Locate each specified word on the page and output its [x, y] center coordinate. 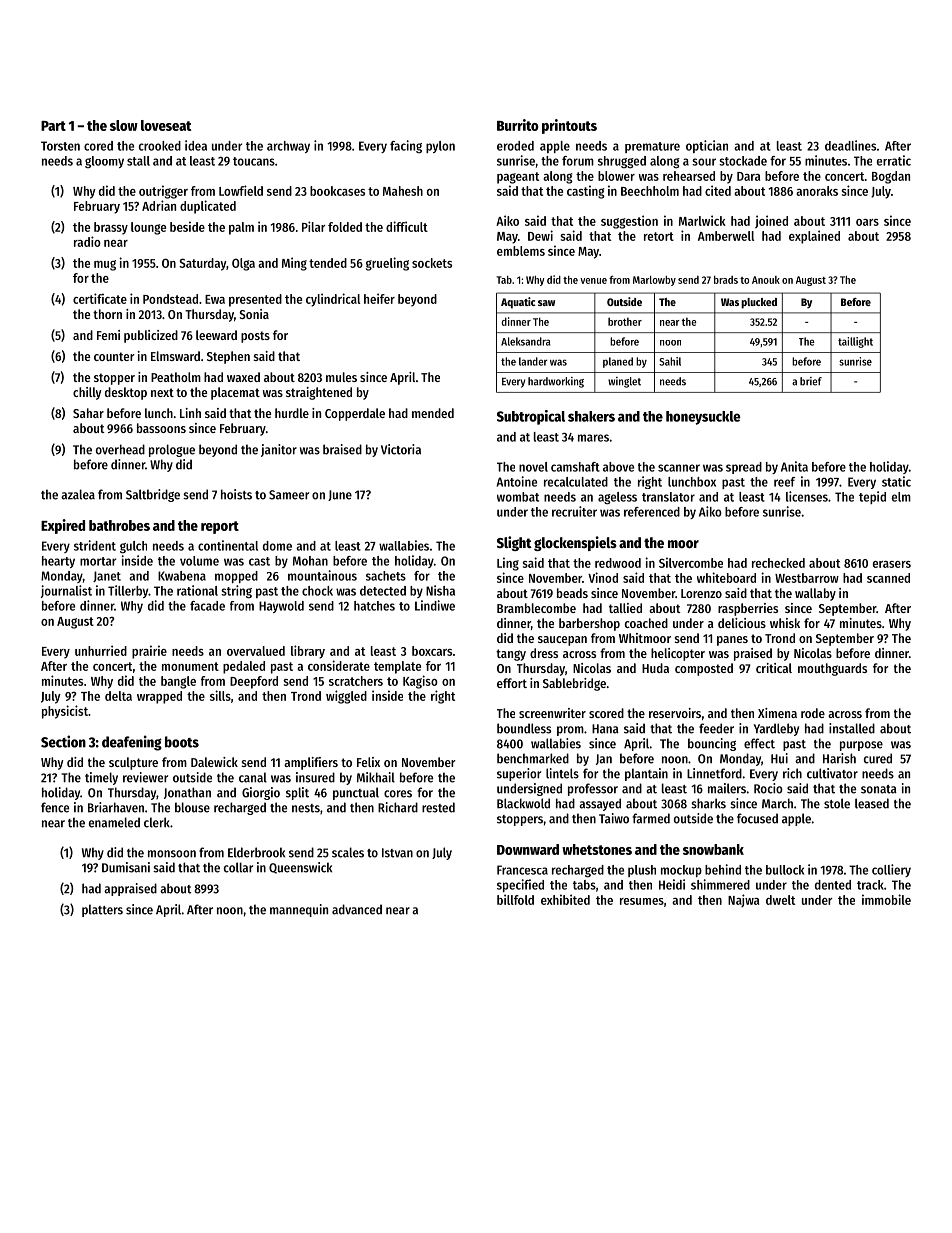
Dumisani [126, 867]
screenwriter [552, 713]
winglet [624, 382]
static [896, 481]
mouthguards [832, 669]
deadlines [850, 145]
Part [53, 126]
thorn [107, 314]
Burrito [518, 125]
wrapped [159, 697]
